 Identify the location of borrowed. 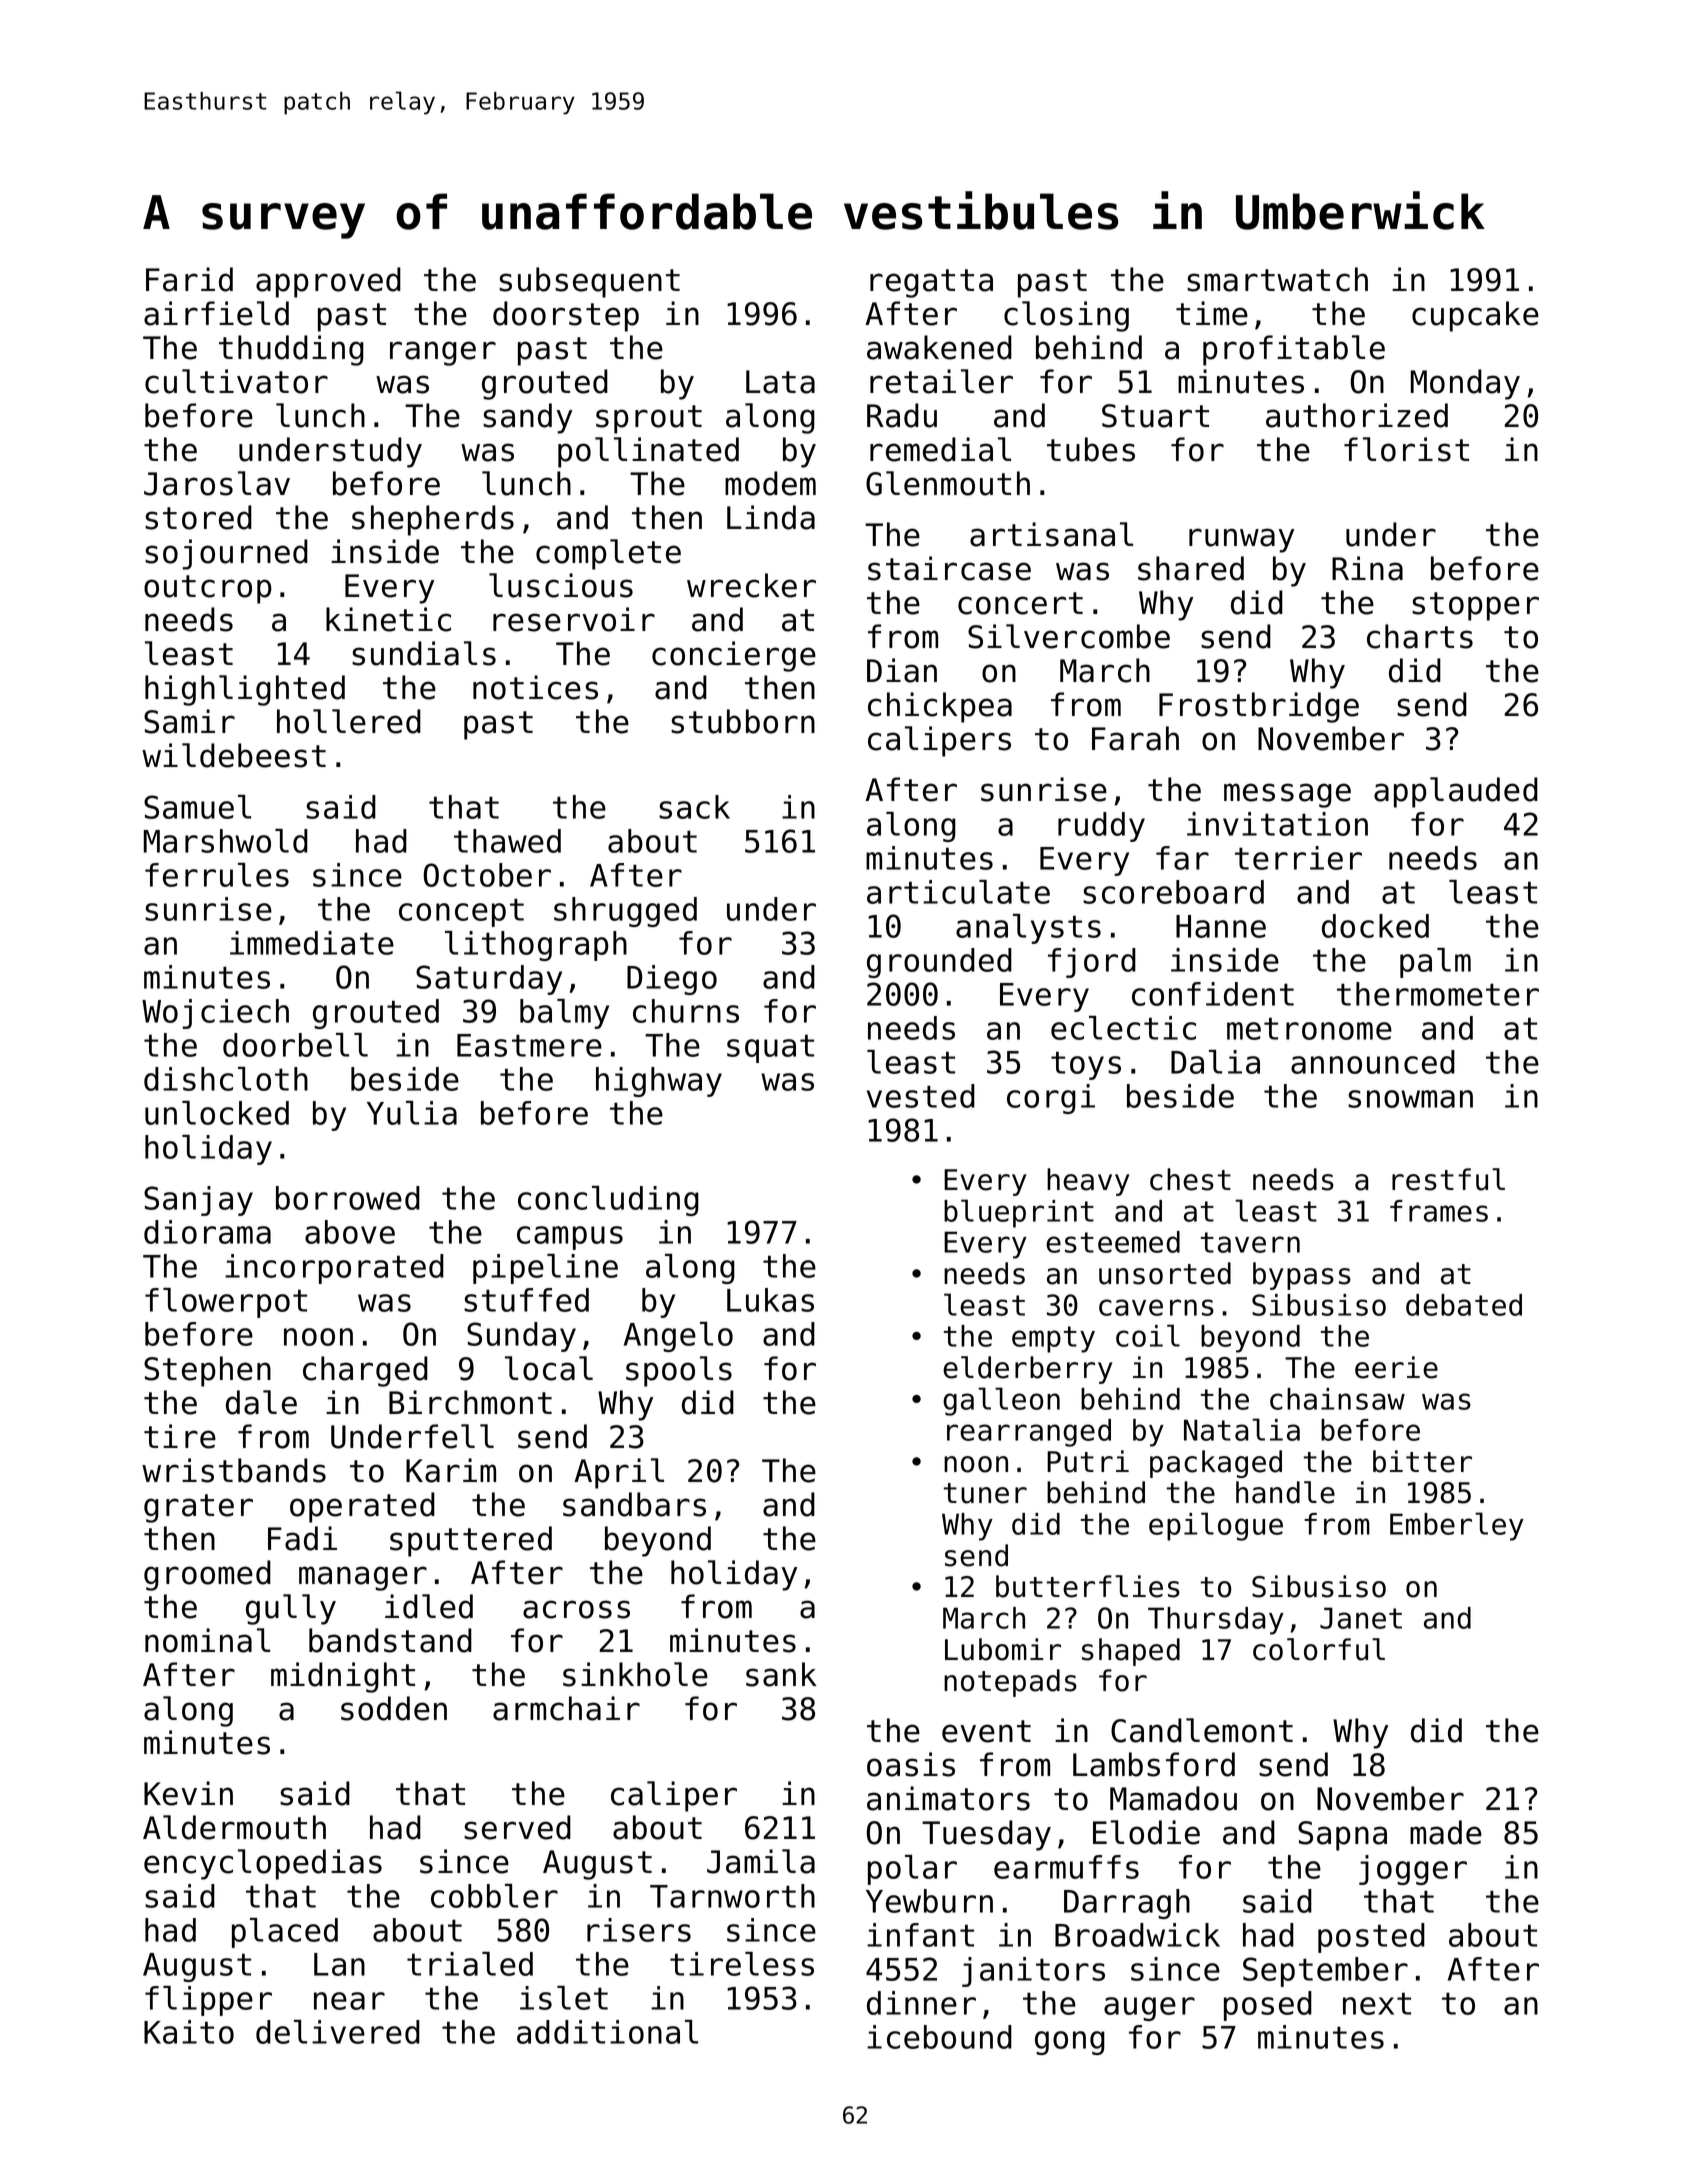
(348, 1198).
